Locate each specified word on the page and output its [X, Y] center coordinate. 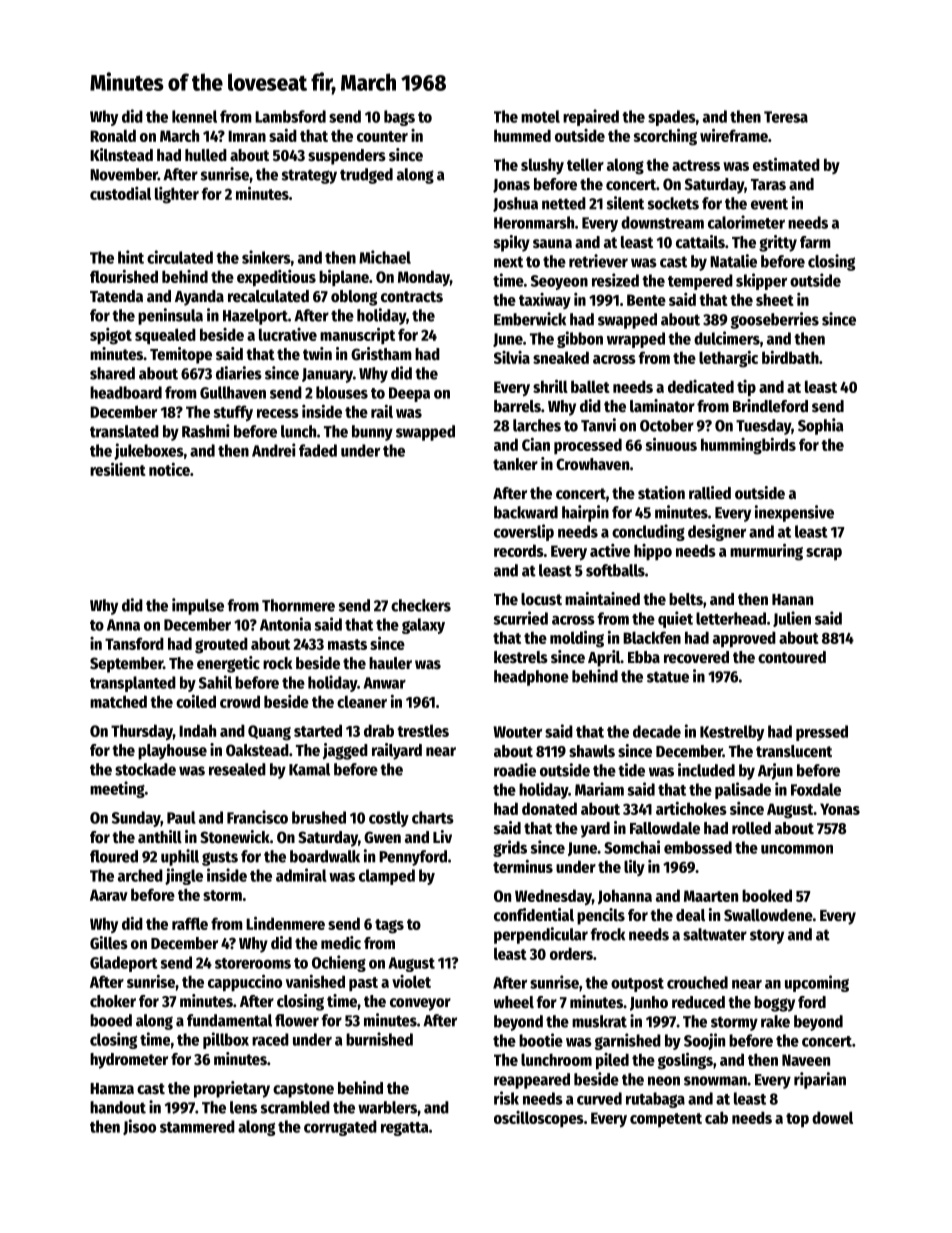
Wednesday [553, 897]
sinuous [671, 444]
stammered [197, 1126]
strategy [309, 176]
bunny [372, 433]
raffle [190, 923]
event [769, 204]
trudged [366, 176]
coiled [196, 701]
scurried [520, 618]
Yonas [840, 809]
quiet [675, 619]
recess [278, 413]
